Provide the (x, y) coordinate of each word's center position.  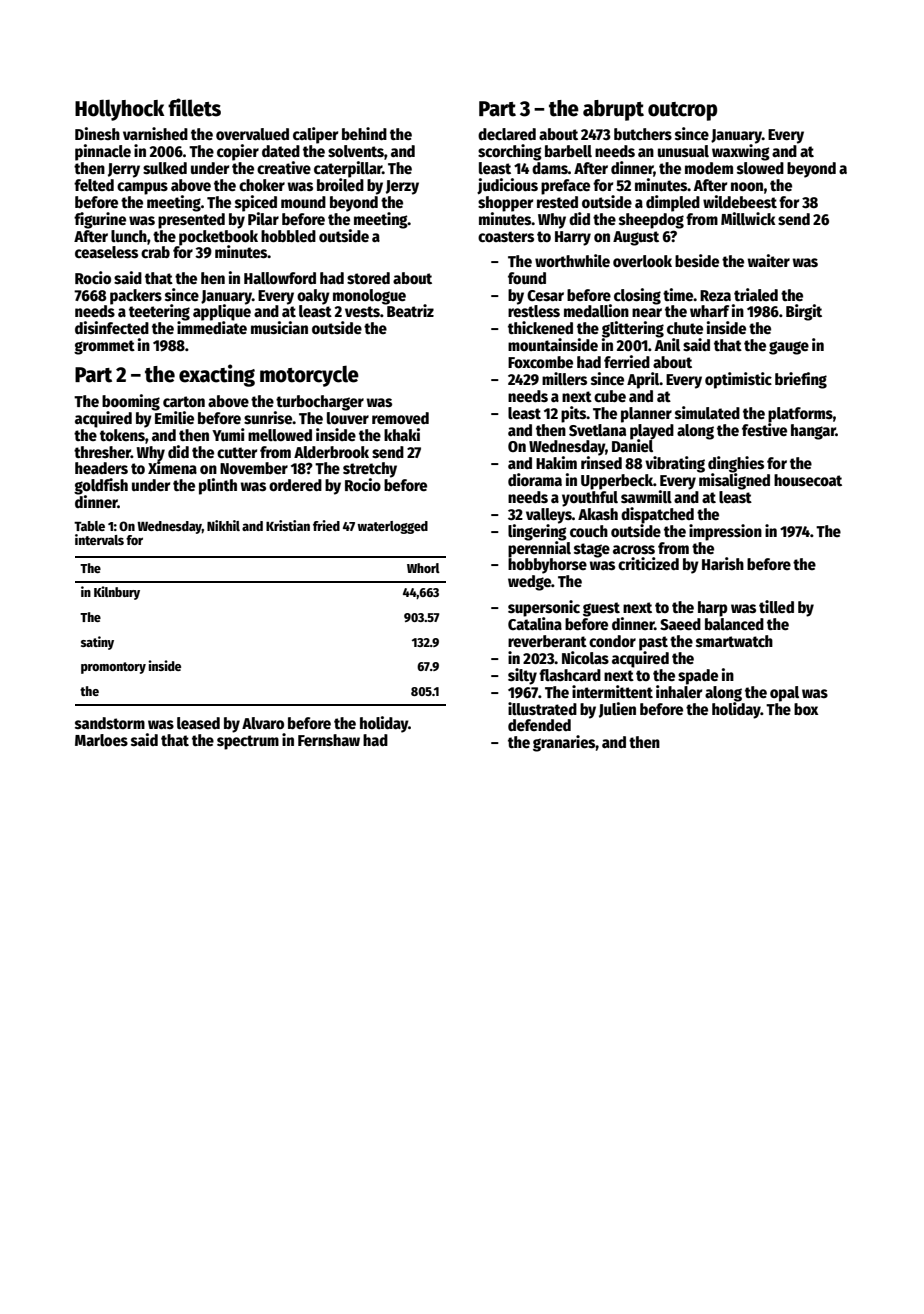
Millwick (748, 219)
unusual (683, 151)
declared (507, 134)
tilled (776, 606)
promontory (113, 668)
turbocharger (320, 403)
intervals (99, 539)
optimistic (738, 380)
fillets (194, 107)
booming (131, 402)
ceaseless (106, 252)
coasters (506, 237)
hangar (813, 432)
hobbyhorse (547, 566)
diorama (535, 479)
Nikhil (223, 525)
